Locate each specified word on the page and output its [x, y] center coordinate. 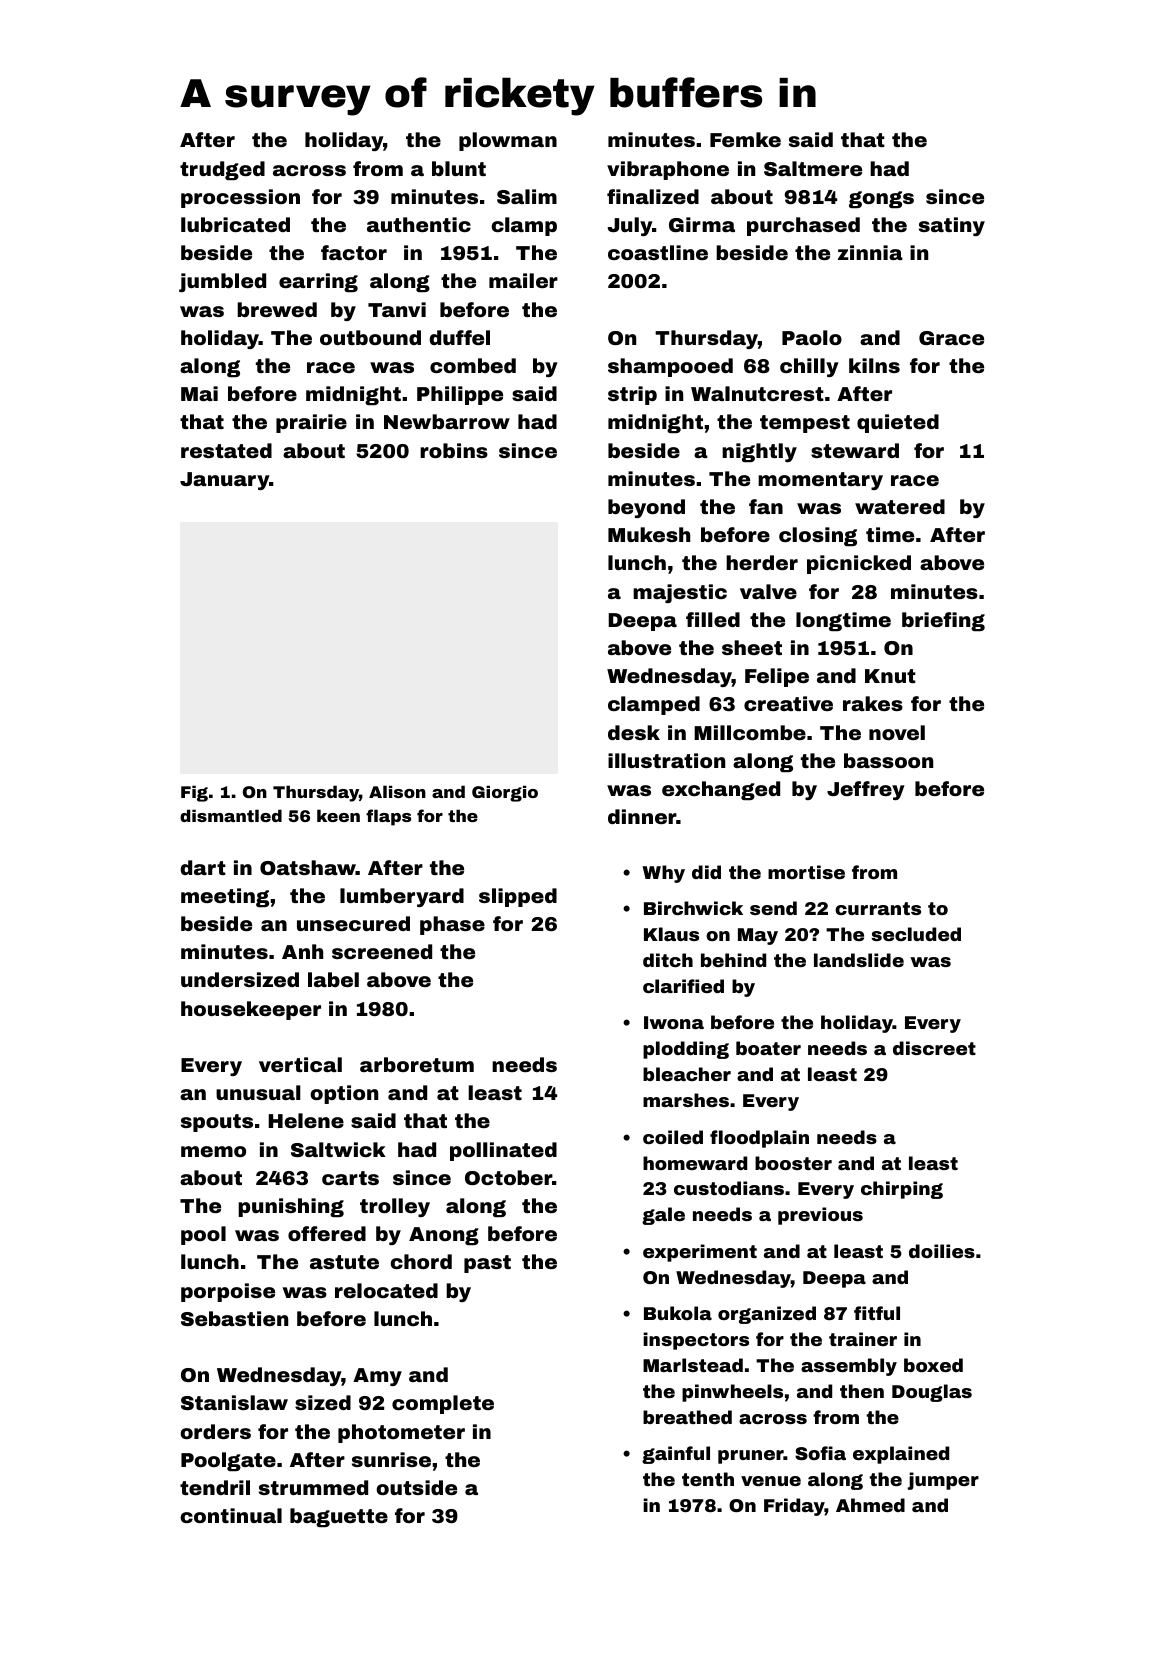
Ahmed [870, 1505]
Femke [745, 139]
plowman [508, 141]
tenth [708, 1479]
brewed [277, 309]
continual [231, 1515]
